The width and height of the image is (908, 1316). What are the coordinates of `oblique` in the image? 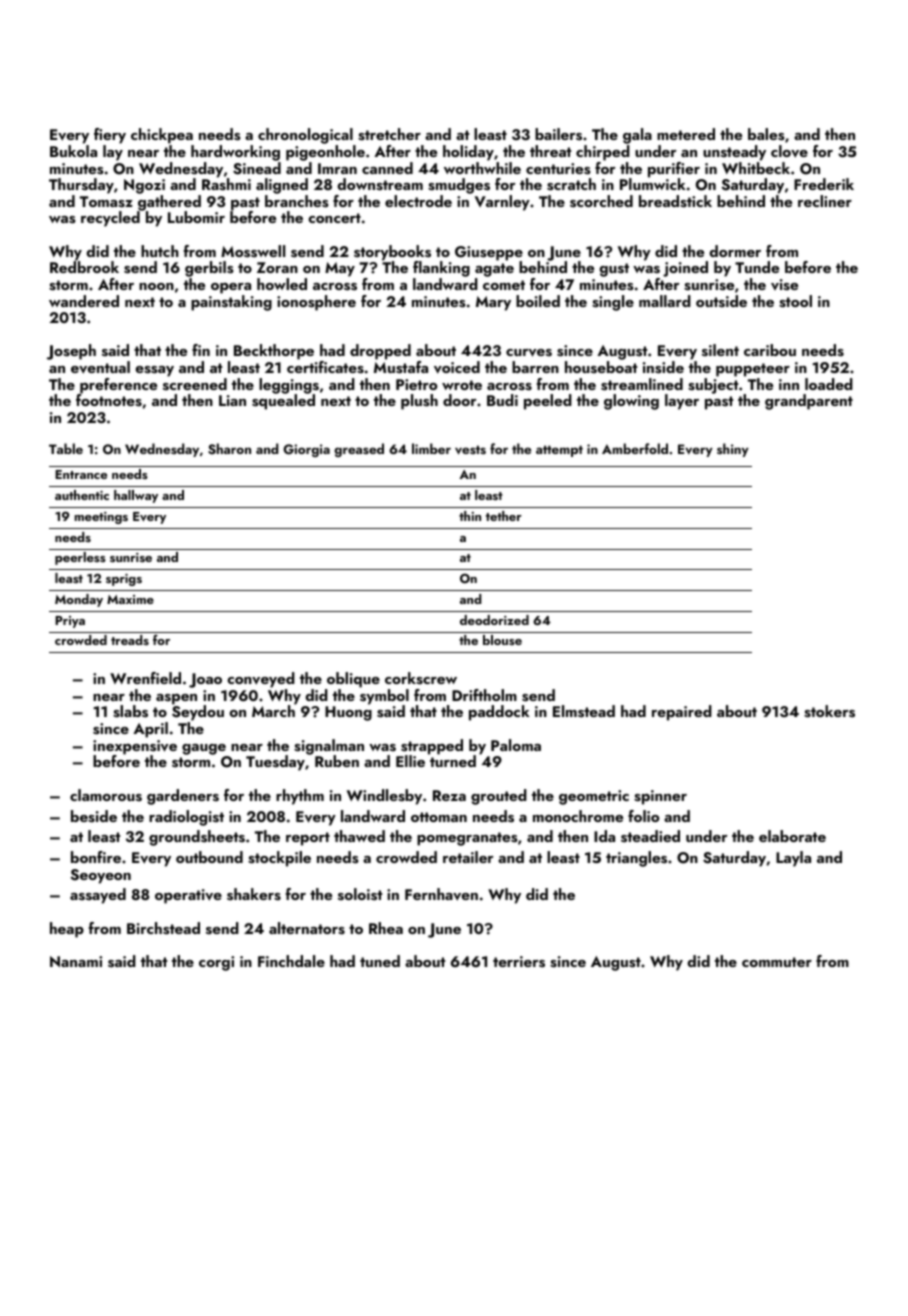 It's located at (353, 680).
